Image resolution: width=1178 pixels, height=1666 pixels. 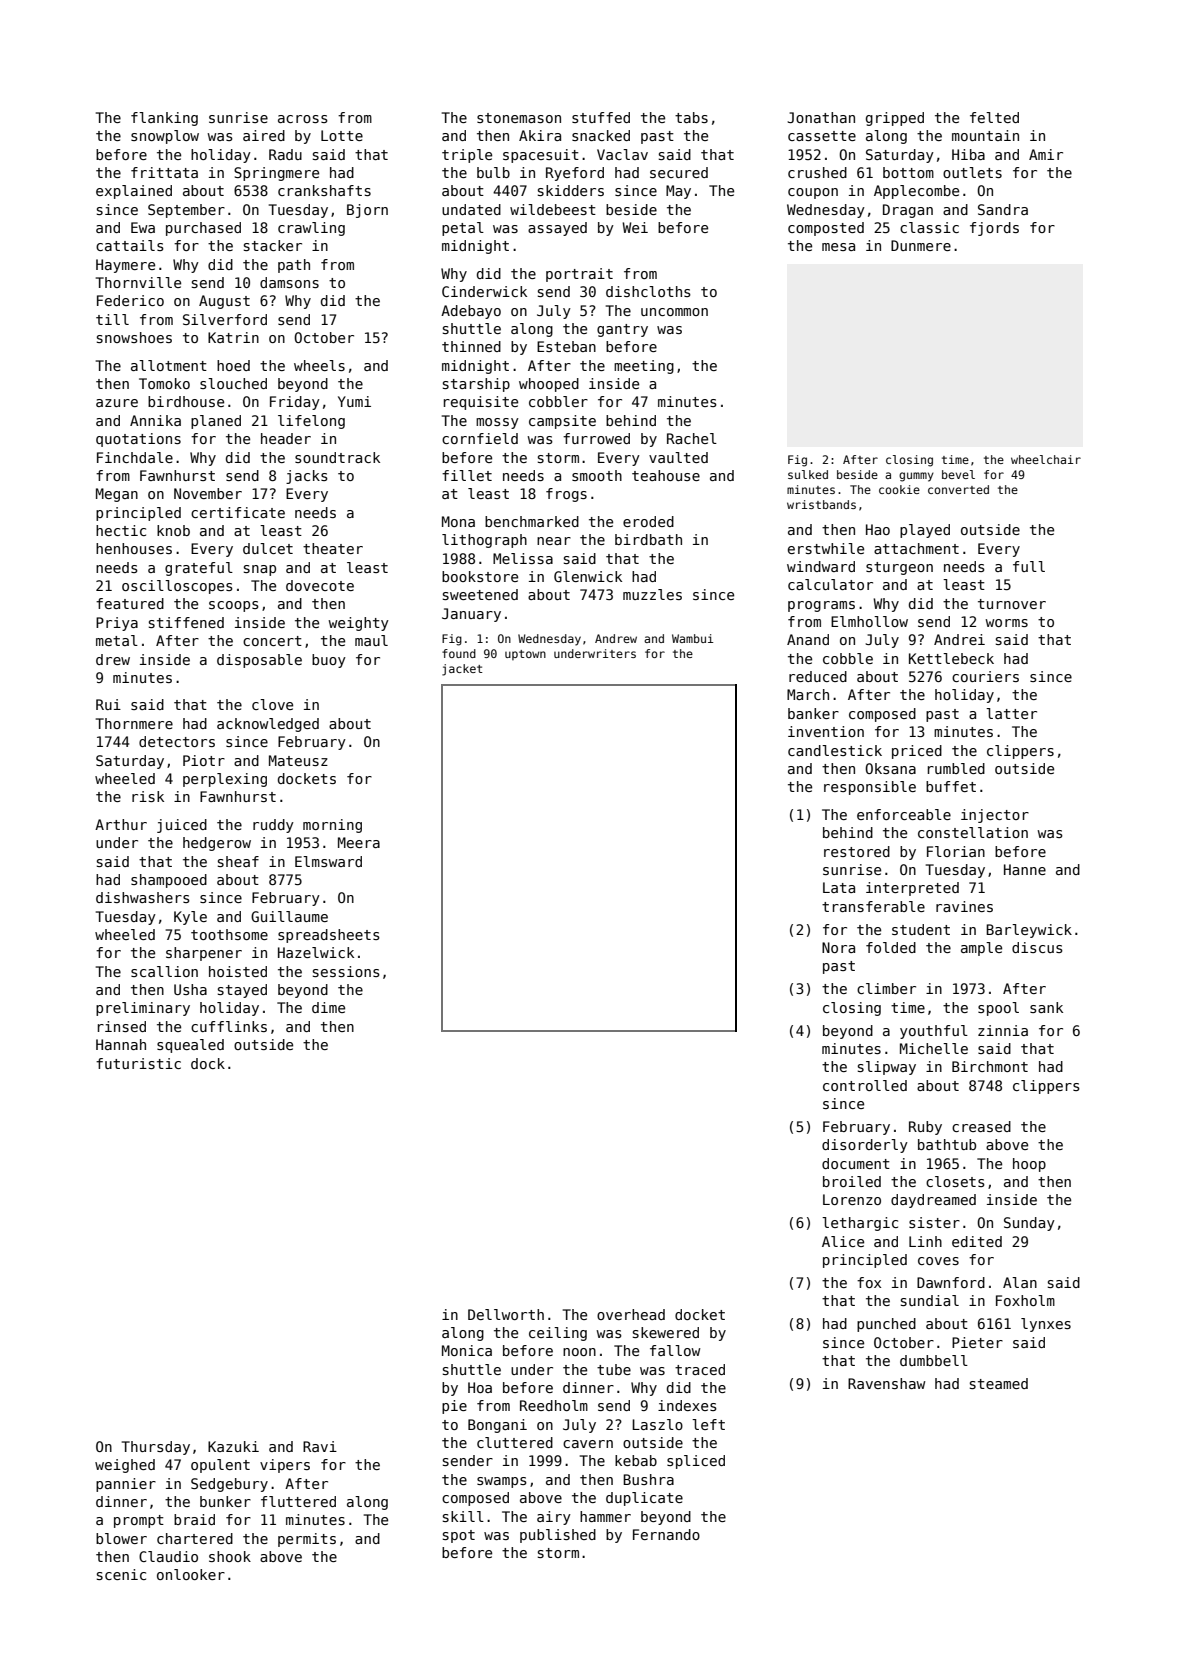 What do you see at coordinates (459, 1536) in the screenshot?
I see `spot` at bounding box center [459, 1536].
